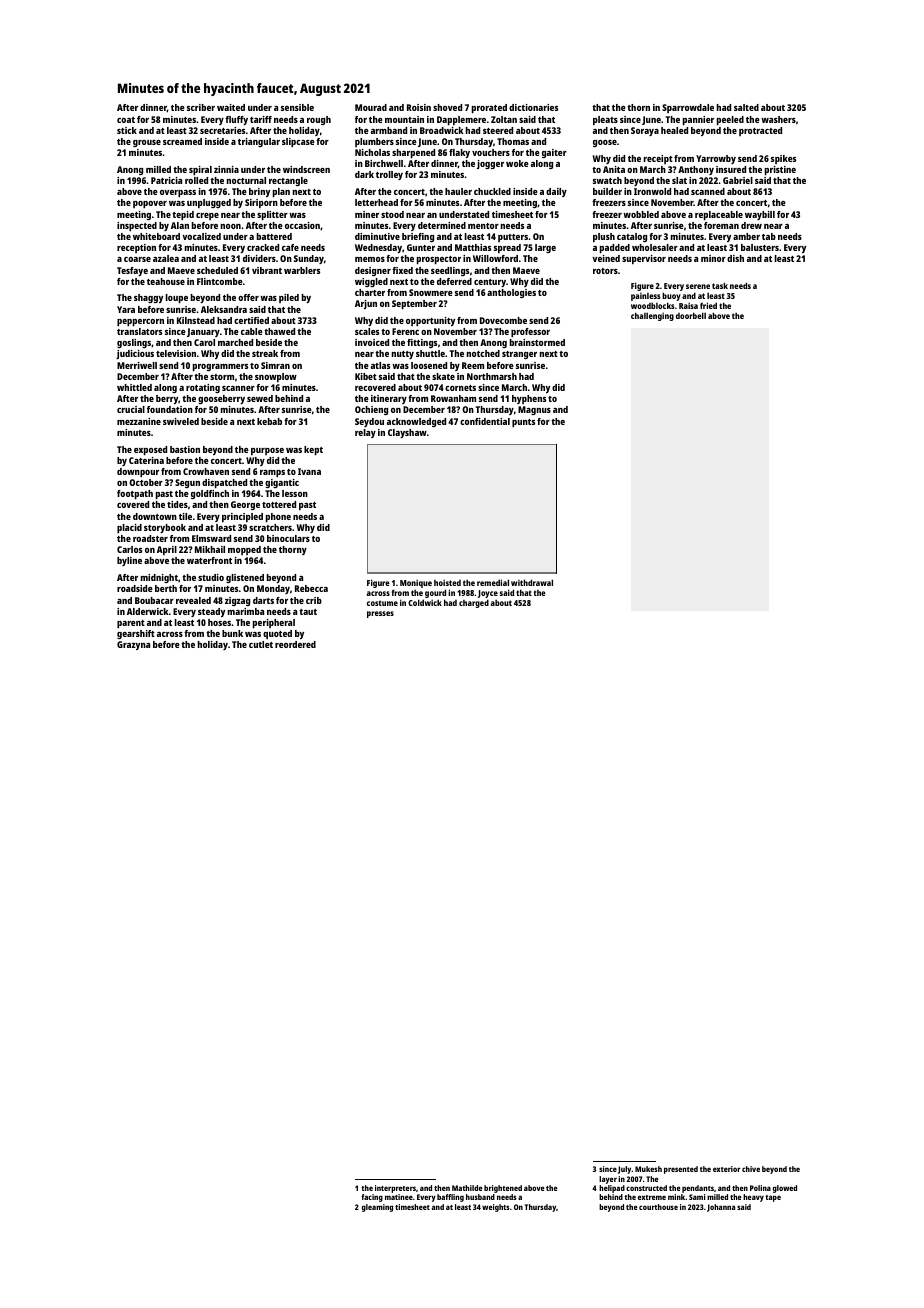 This screenshot has width=924, height=1308. I want to click on July, so click(625, 1170).
